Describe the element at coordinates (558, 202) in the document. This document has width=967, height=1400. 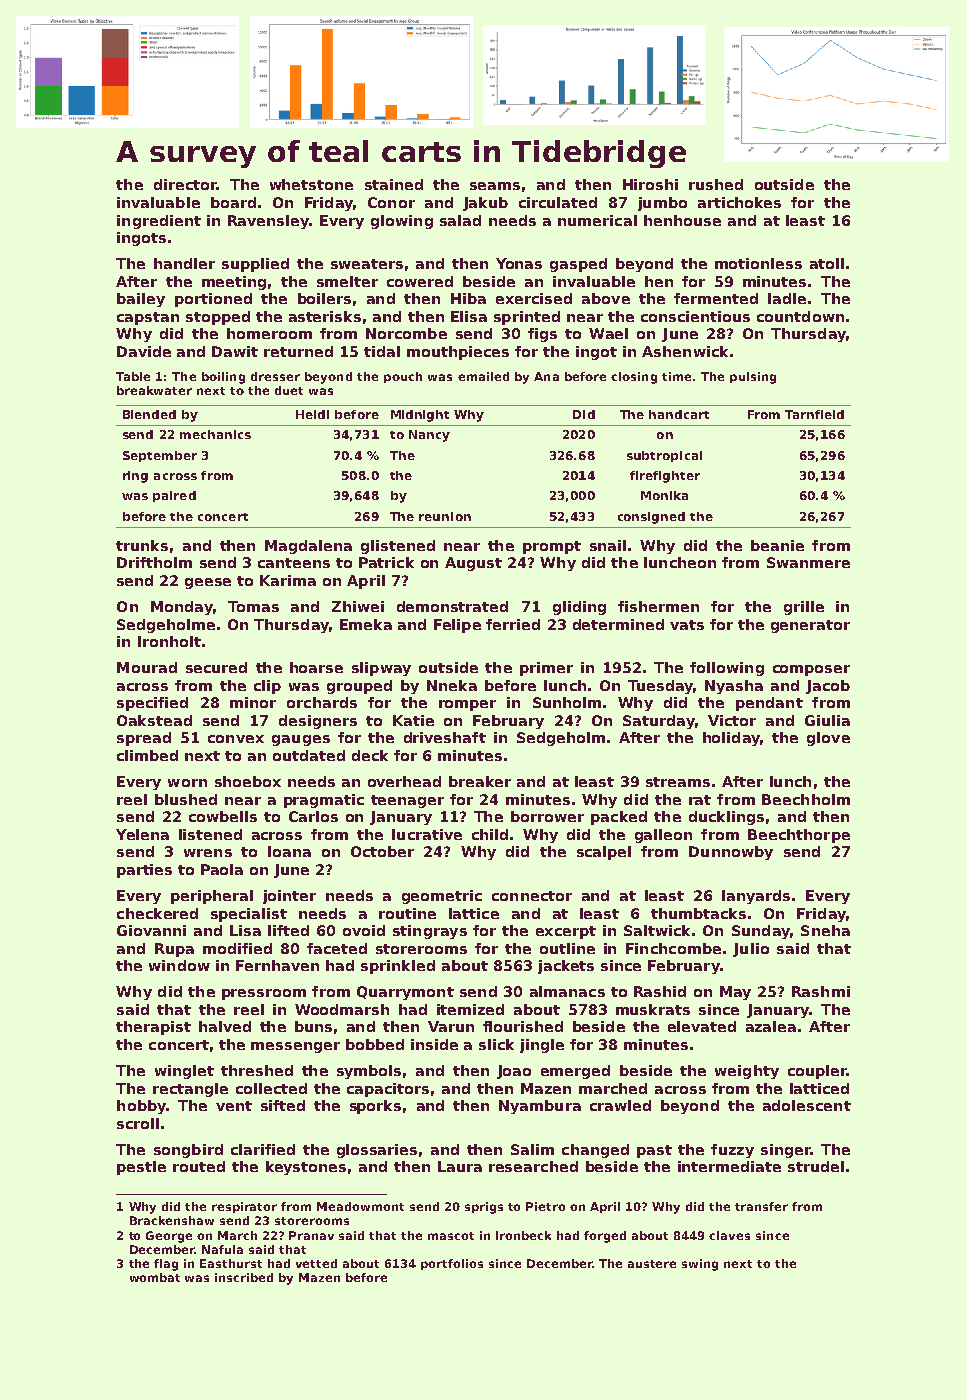
I see `circulated` at that location.
